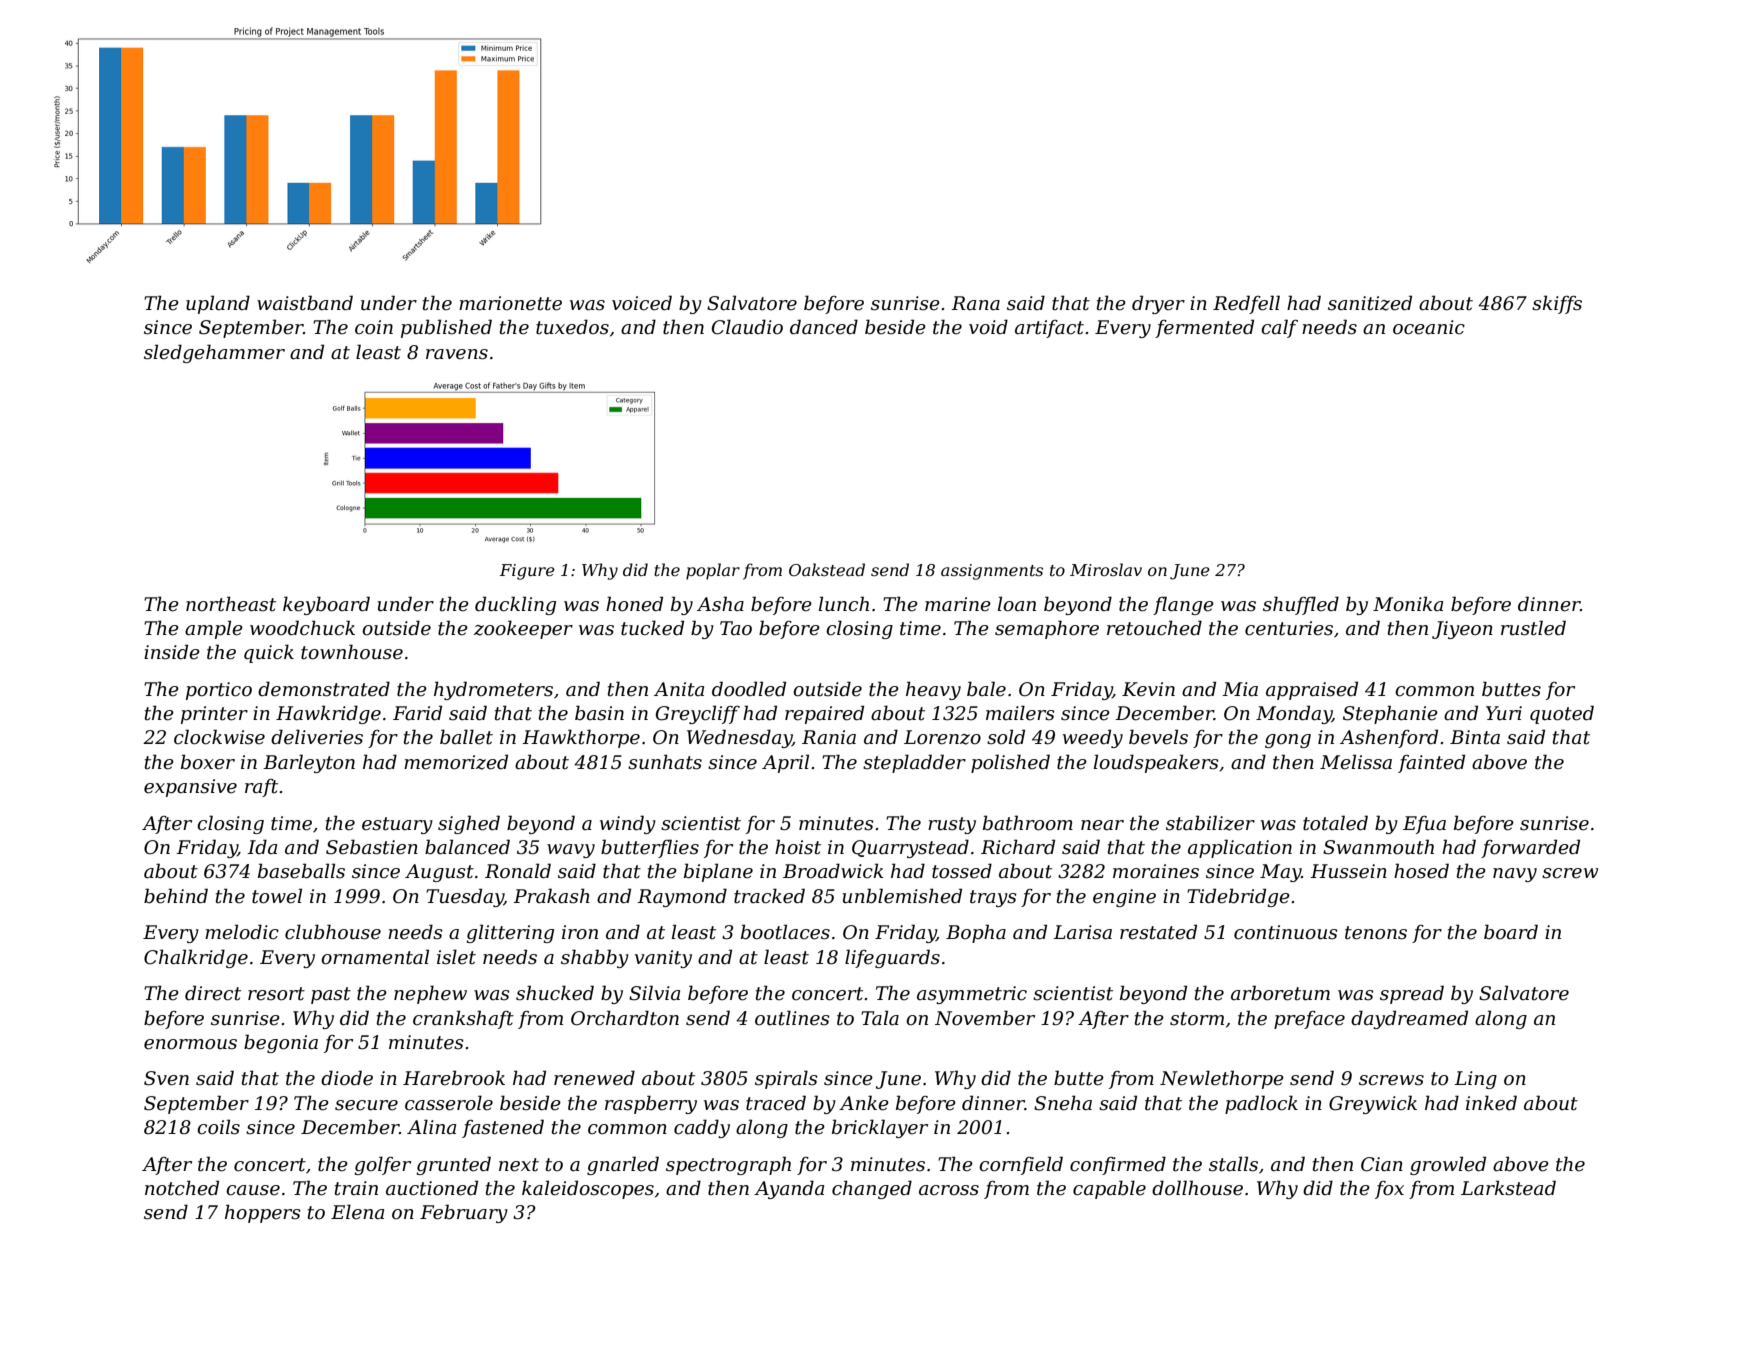 The width and height of the screenshot is (1745, 1349). What do you see at coordinates (214, 353) in the screenshot?
I see `sledgehammer` at bounding box center [214, 353].
